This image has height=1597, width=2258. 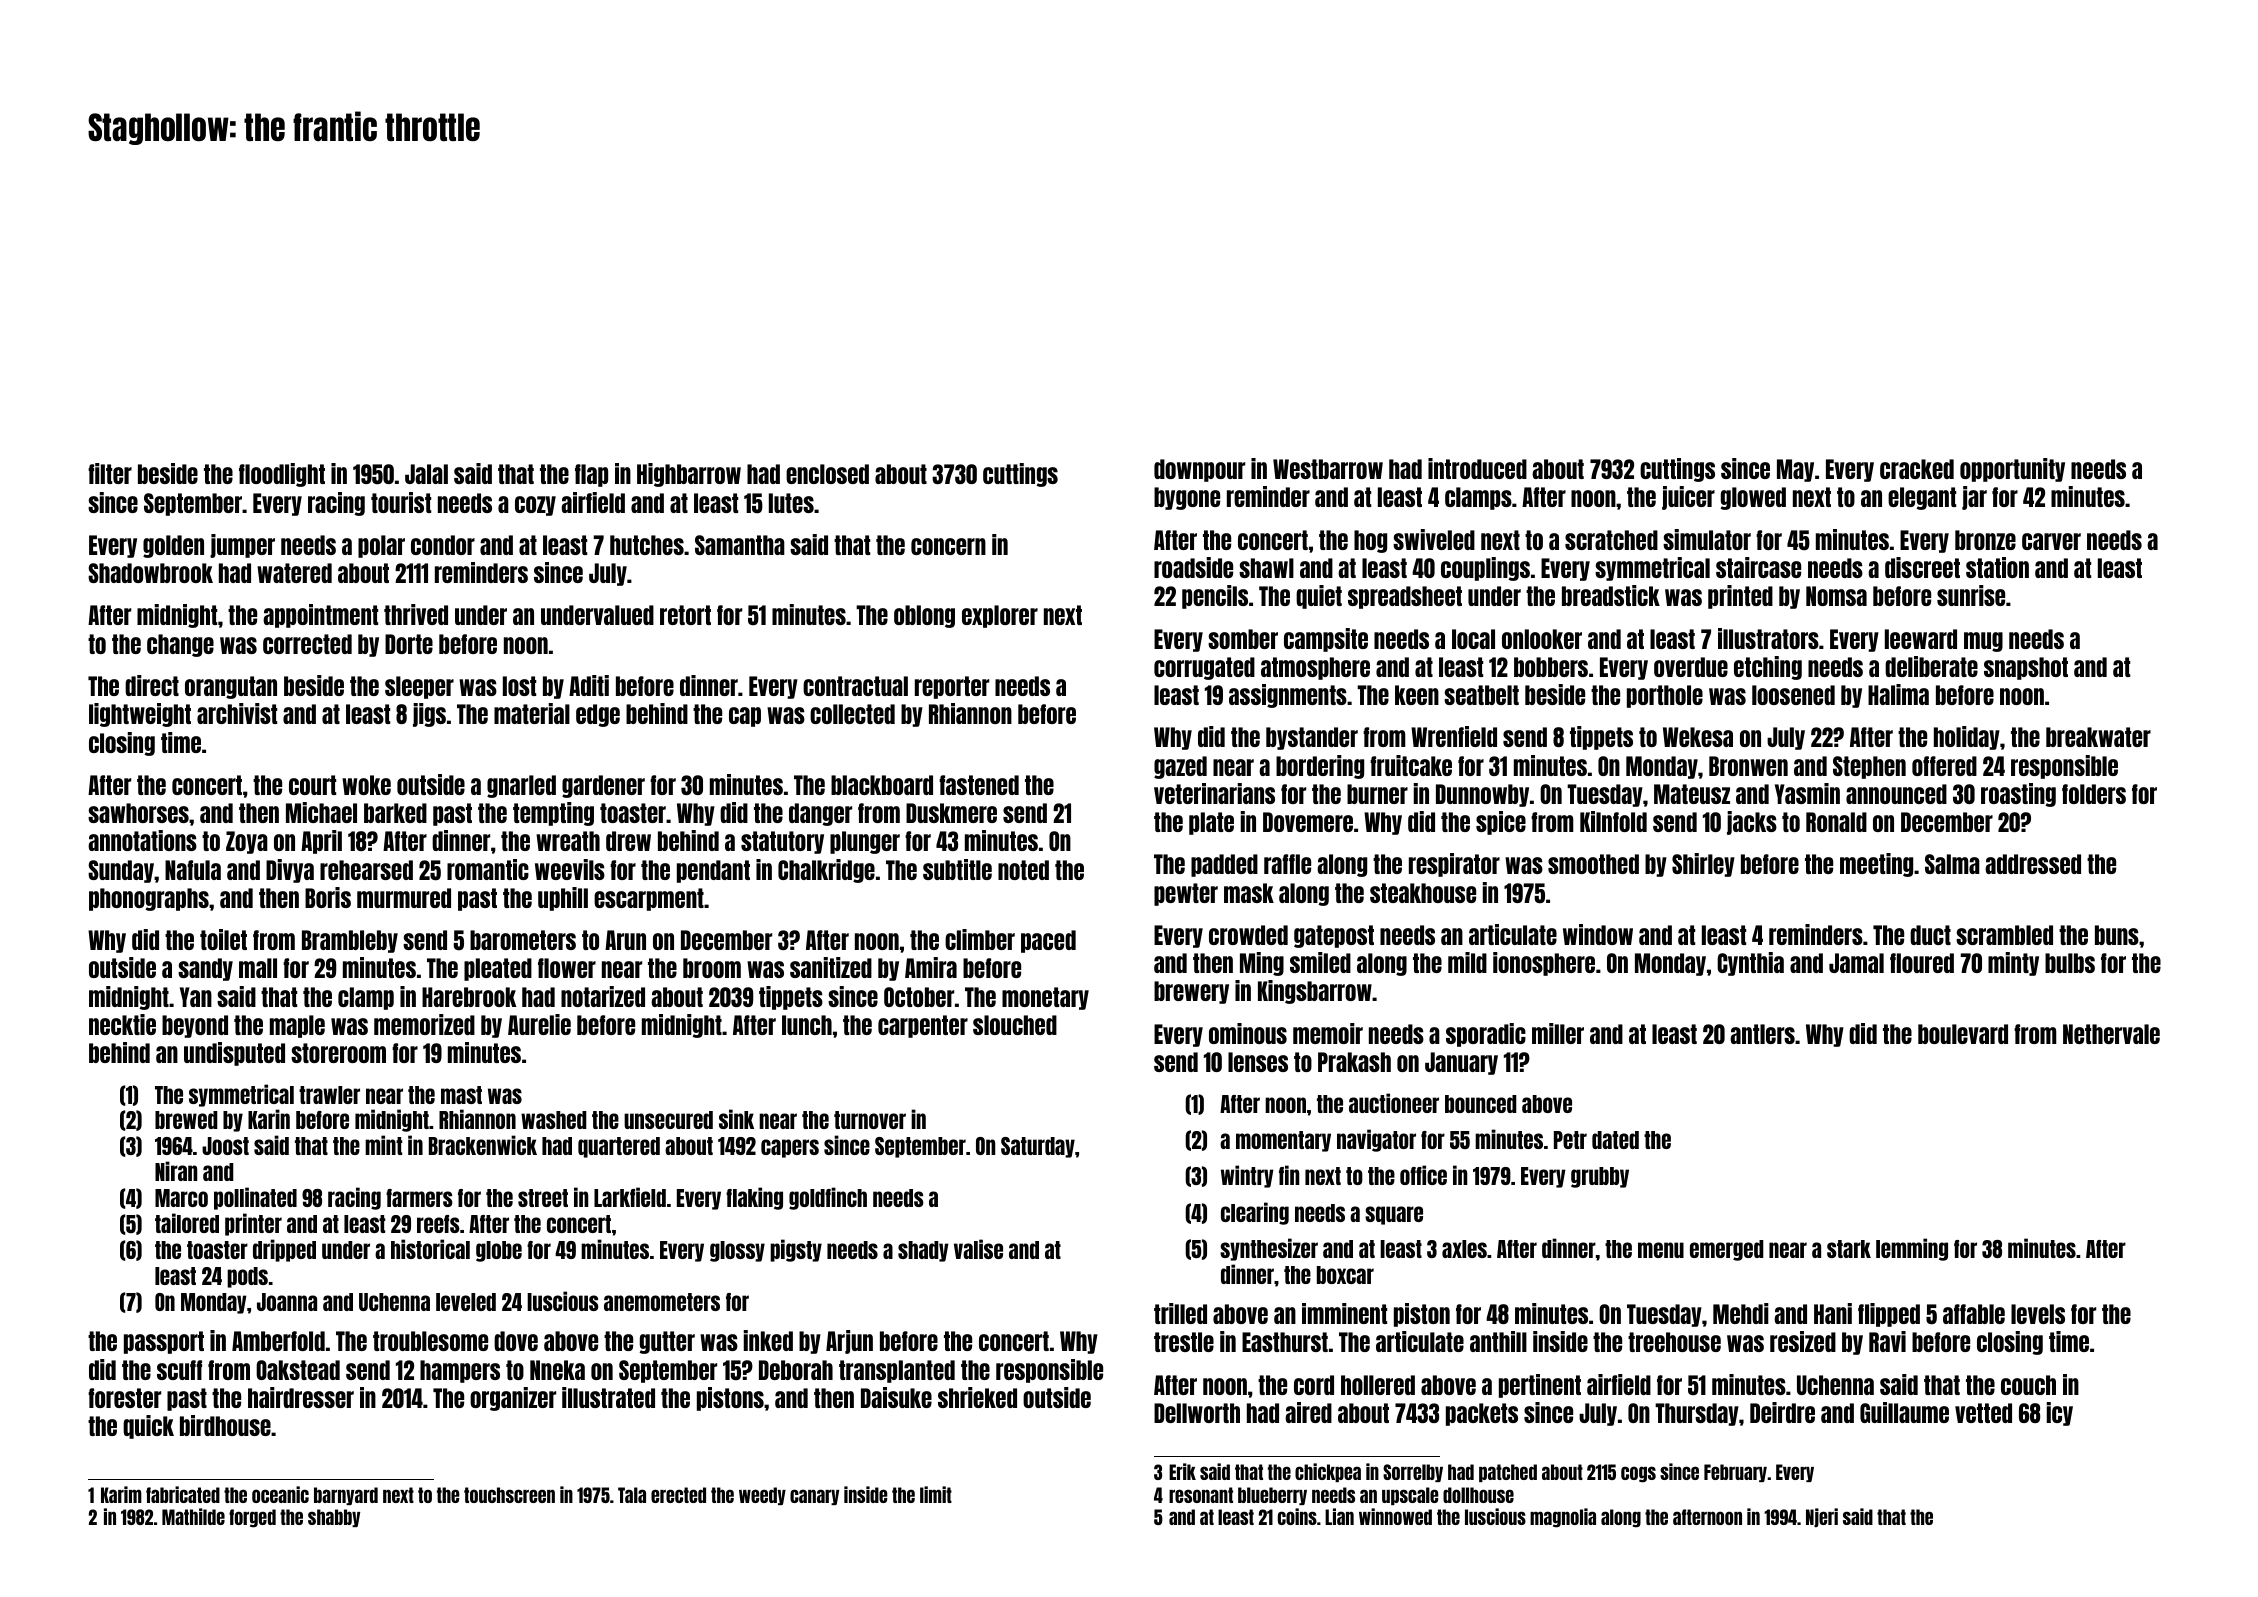 I want to click on etching, so click(x=1768, y=668).
